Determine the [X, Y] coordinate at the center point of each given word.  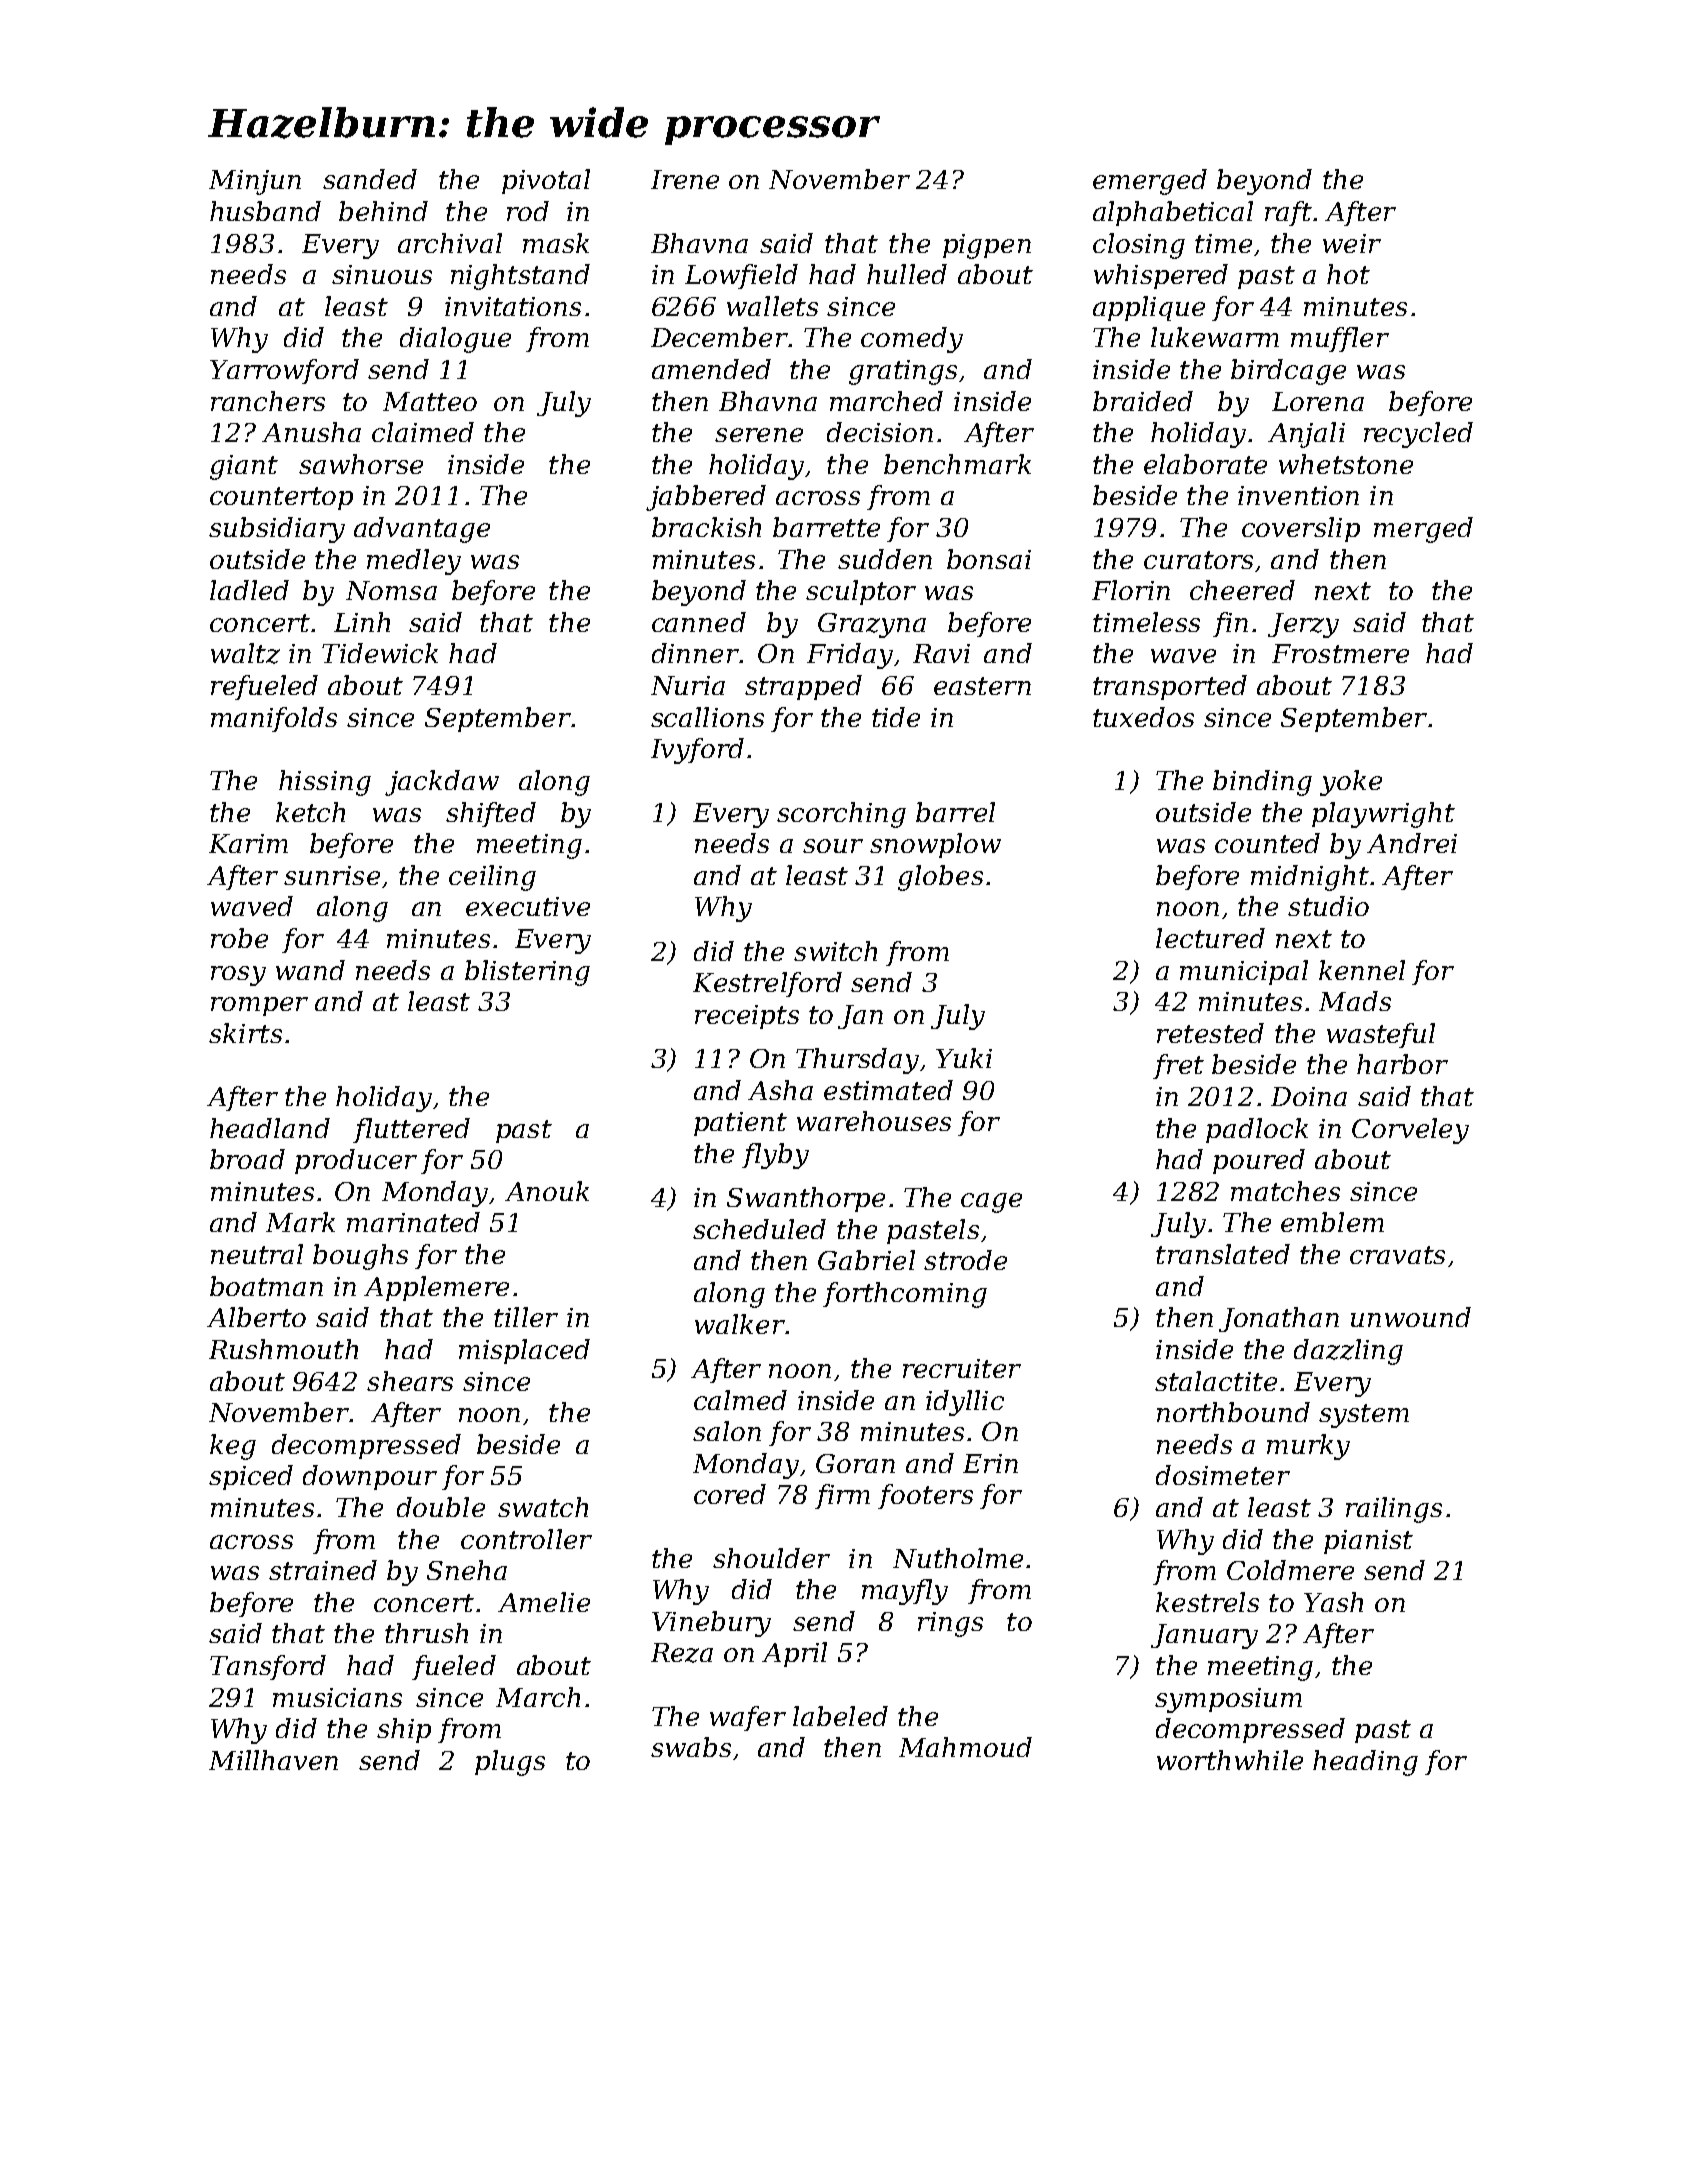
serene [759, 435]
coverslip [1301, 529]
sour [833, 846]
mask [556, 243]
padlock [1257, 1130]
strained [323, 1570]
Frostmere [1340, 653]
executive [528, 906]
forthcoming [905, 1295]
